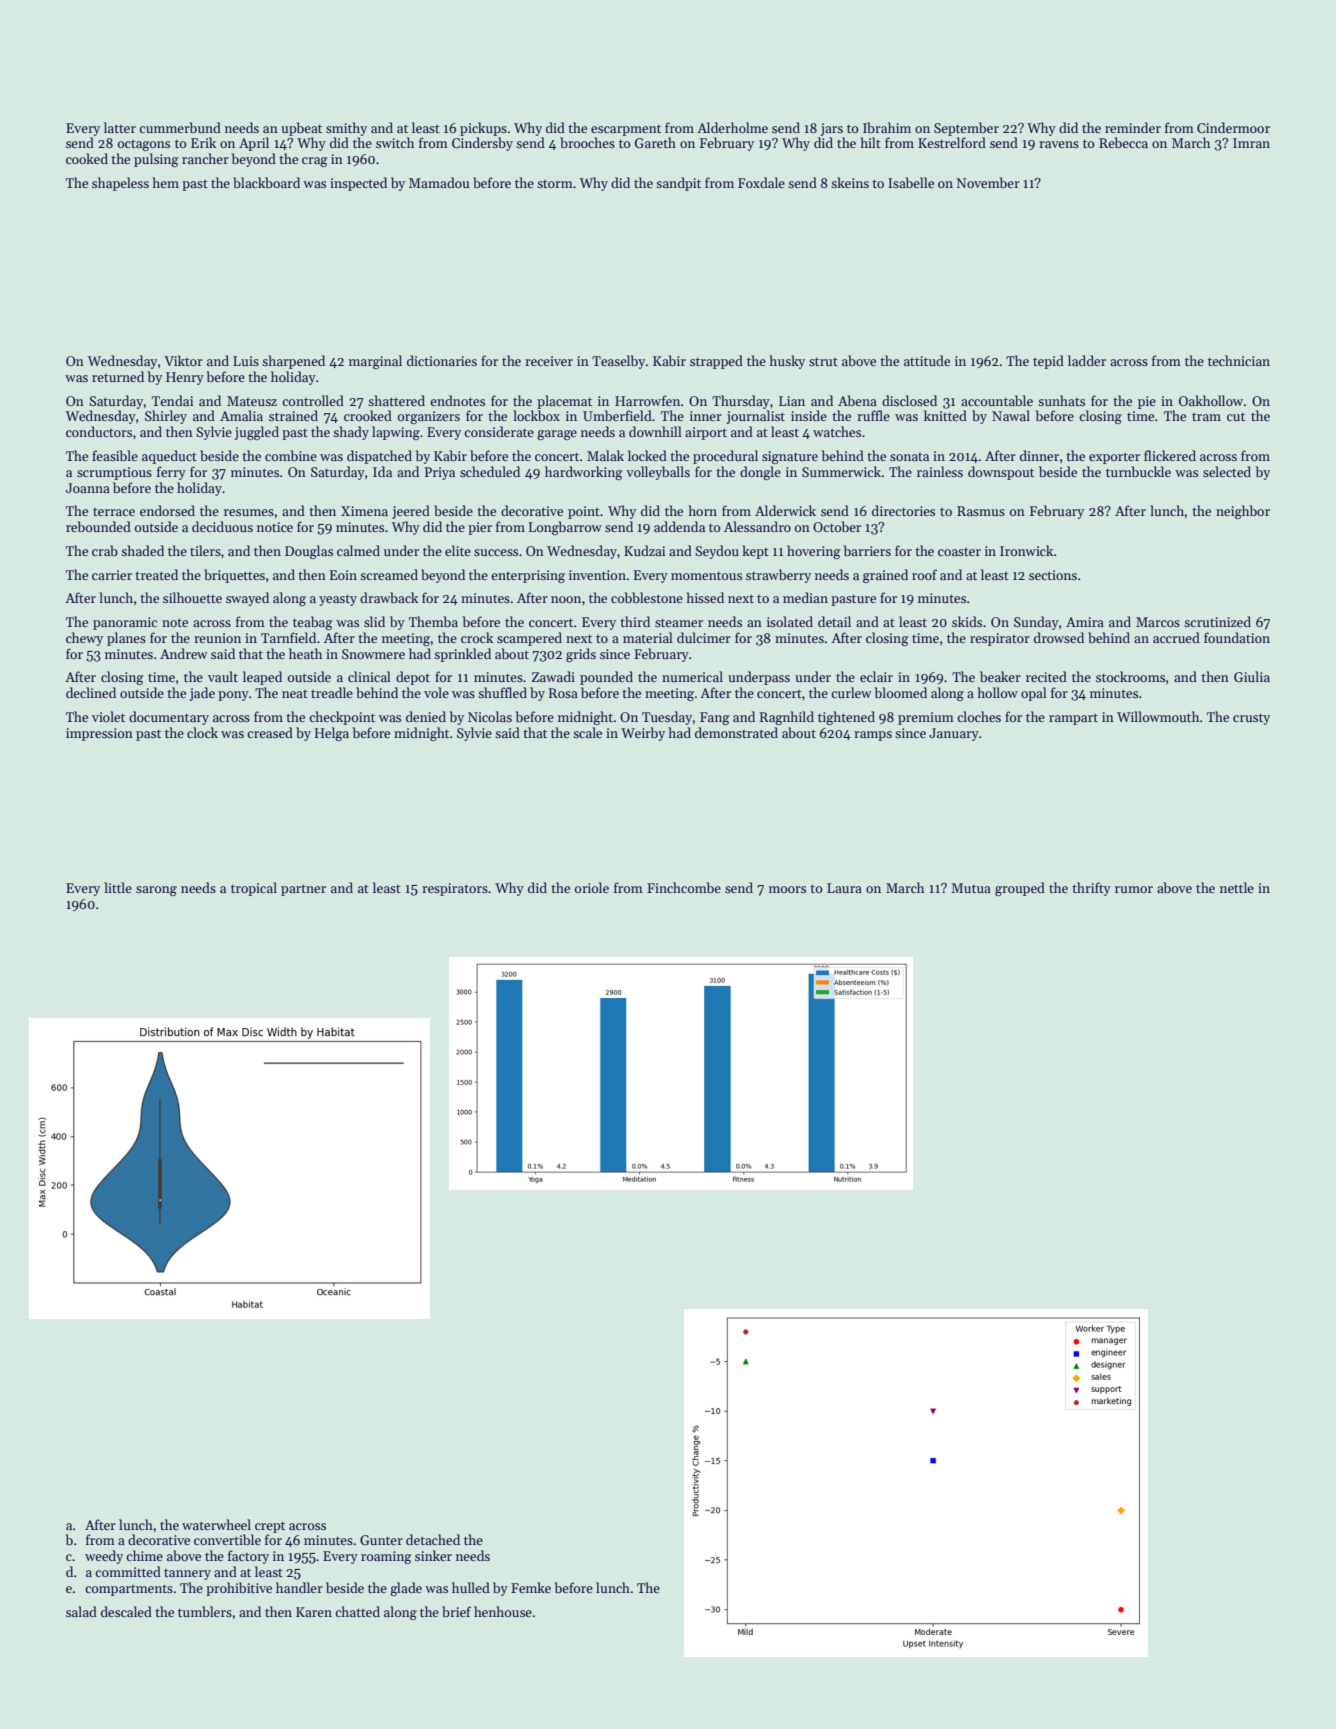 The height and width of the image is (1729, 1336). What do you see at coordinates (555, 184) in the image?
I see `storm` at bounding box center [555, 184].
